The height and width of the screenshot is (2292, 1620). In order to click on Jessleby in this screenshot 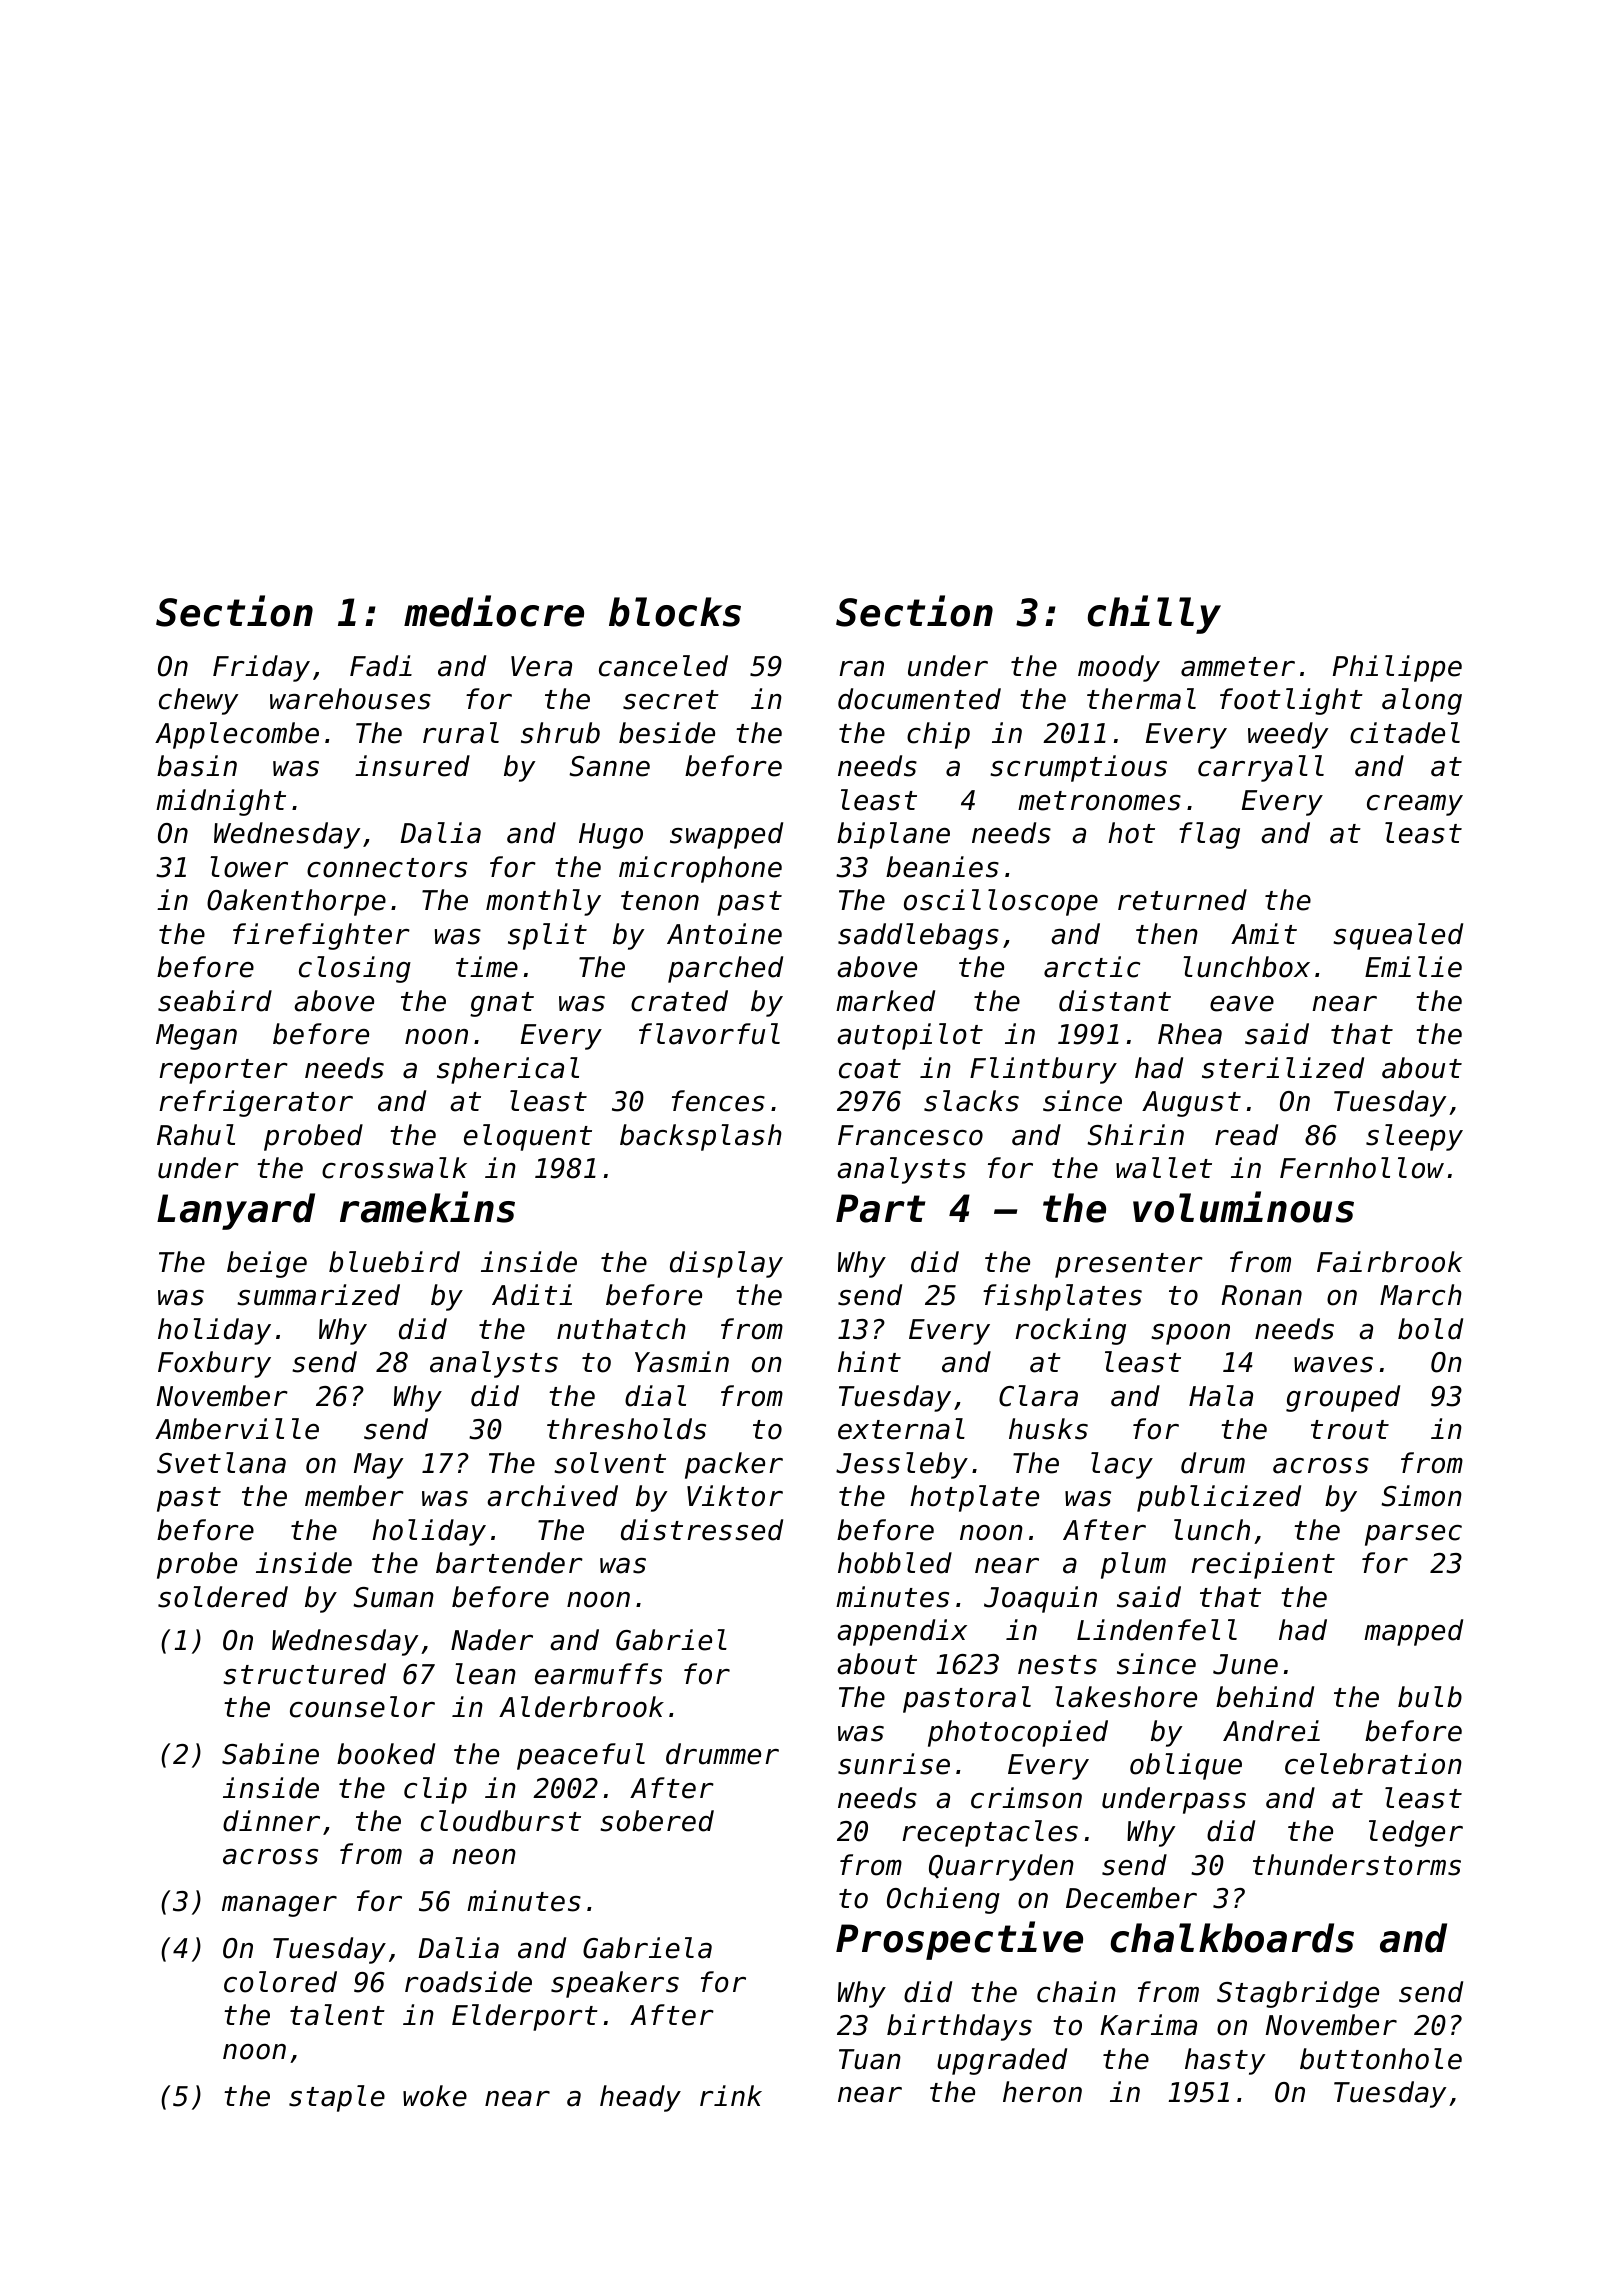, I will do `click(902, 1465)`.
